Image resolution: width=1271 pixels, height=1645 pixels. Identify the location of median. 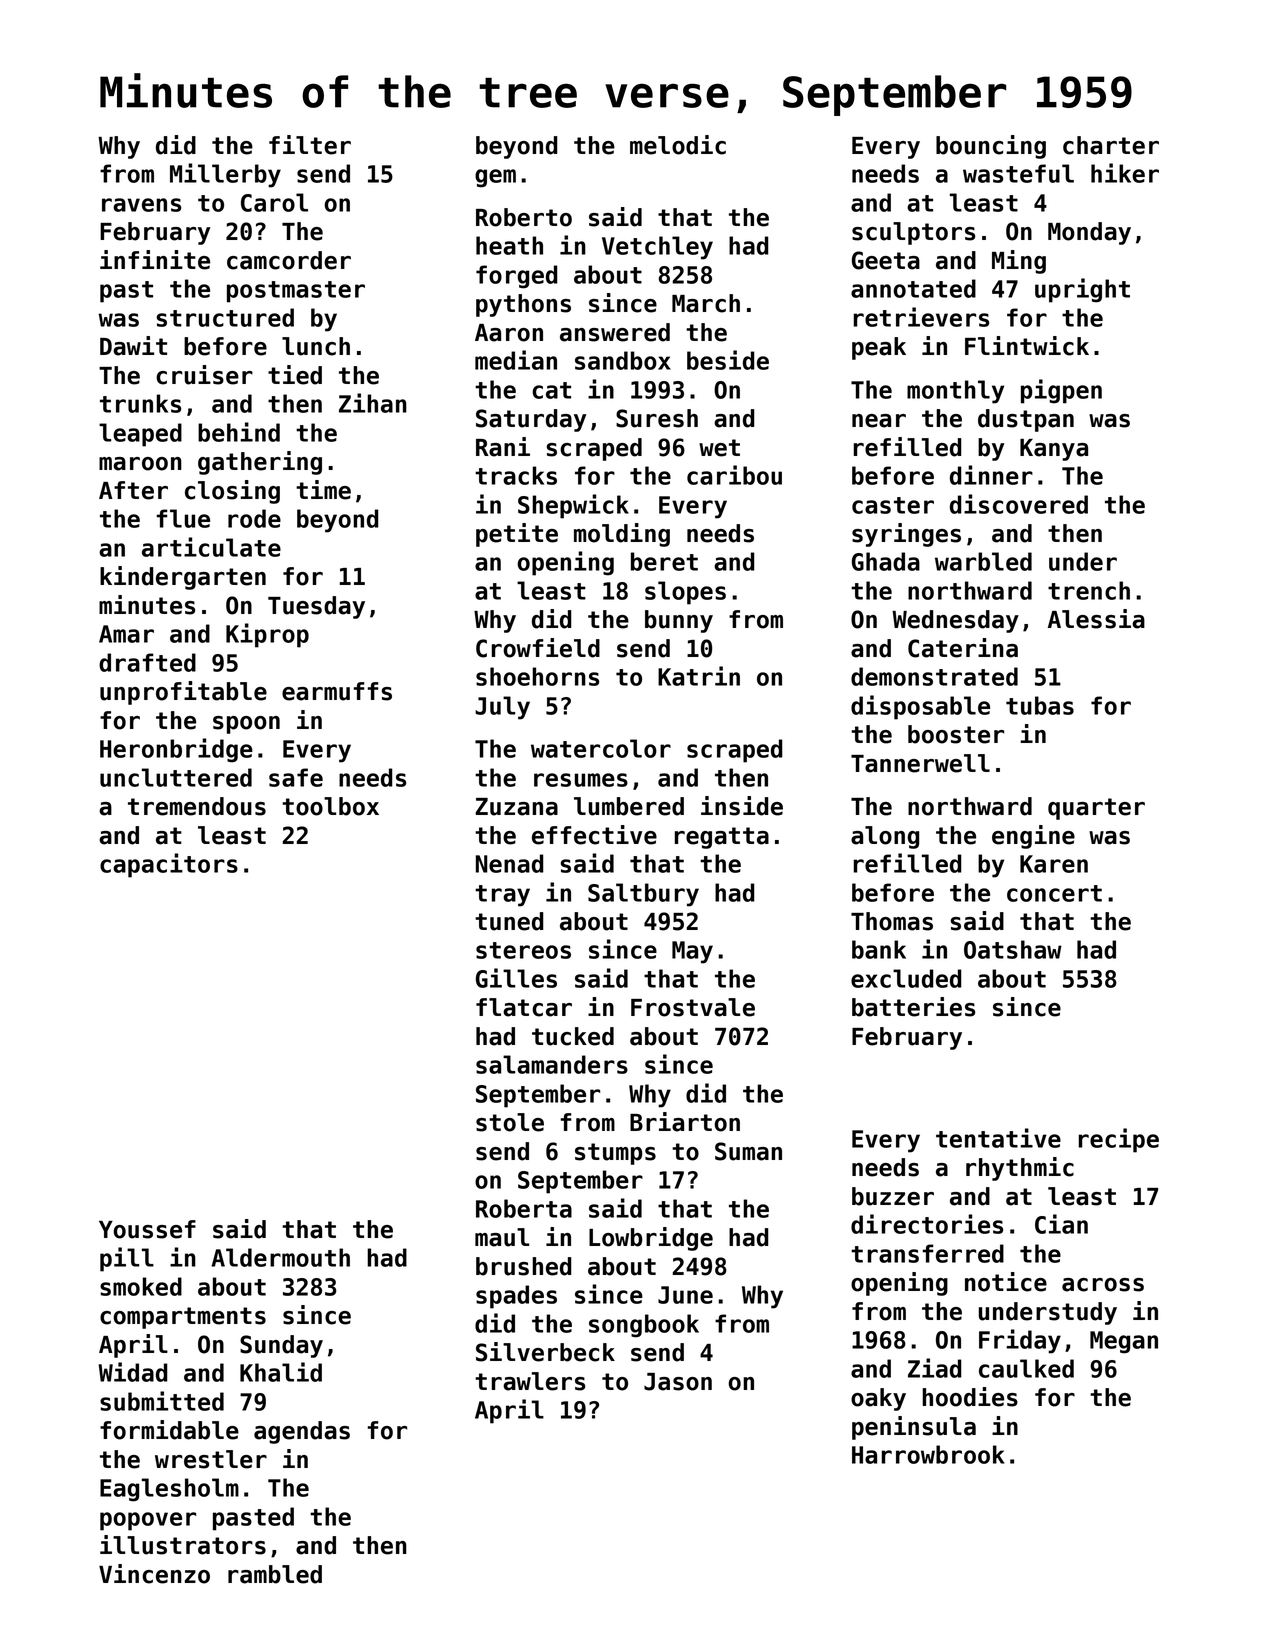
(516, 360).
